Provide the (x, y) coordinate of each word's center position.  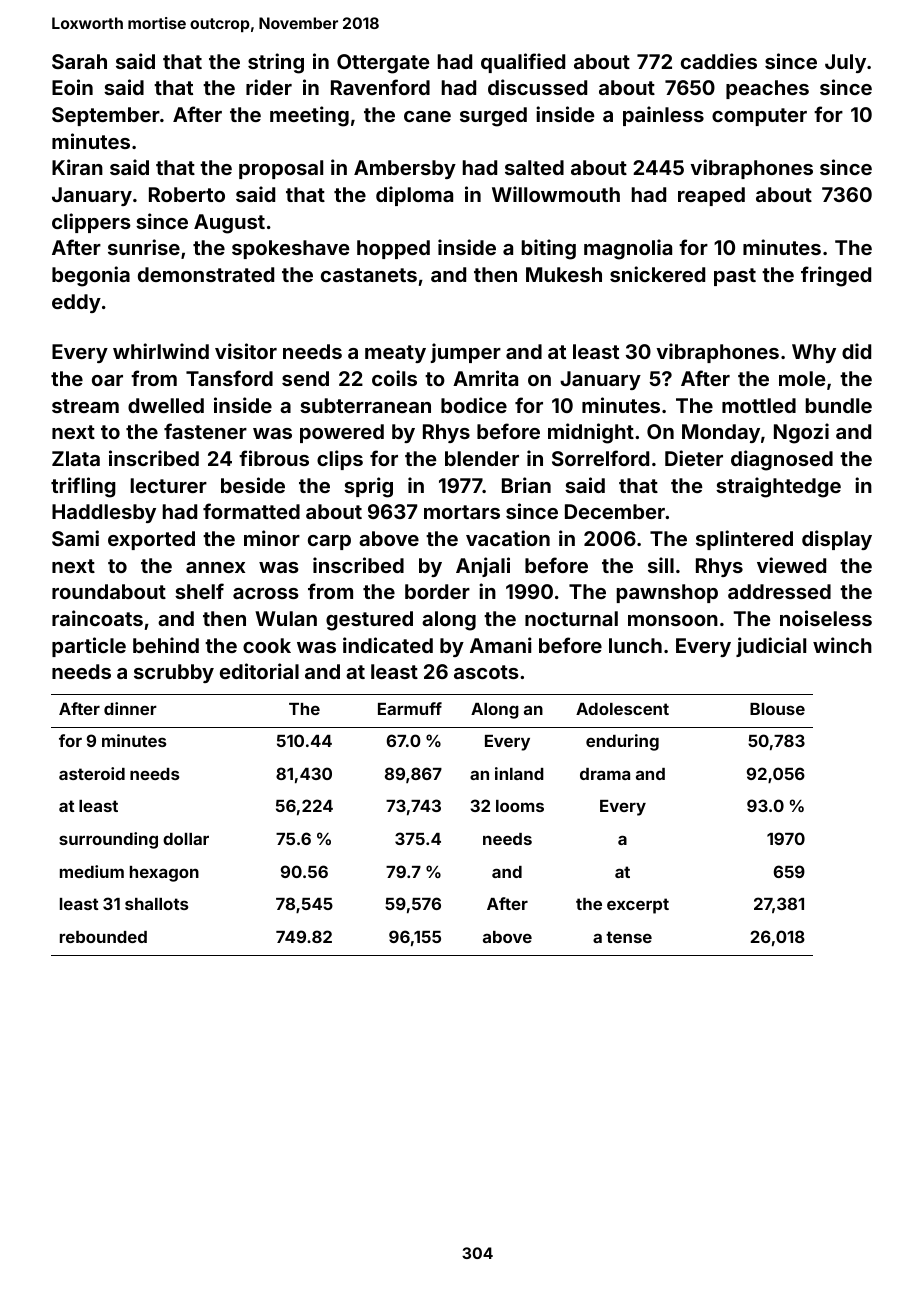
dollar (186, 839)
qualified (523, 63)
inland (519, 773)
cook (267, 645)
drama (605, 774)
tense (629, 937)
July (845, 63)
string (276, 63)
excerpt (638, 906)
